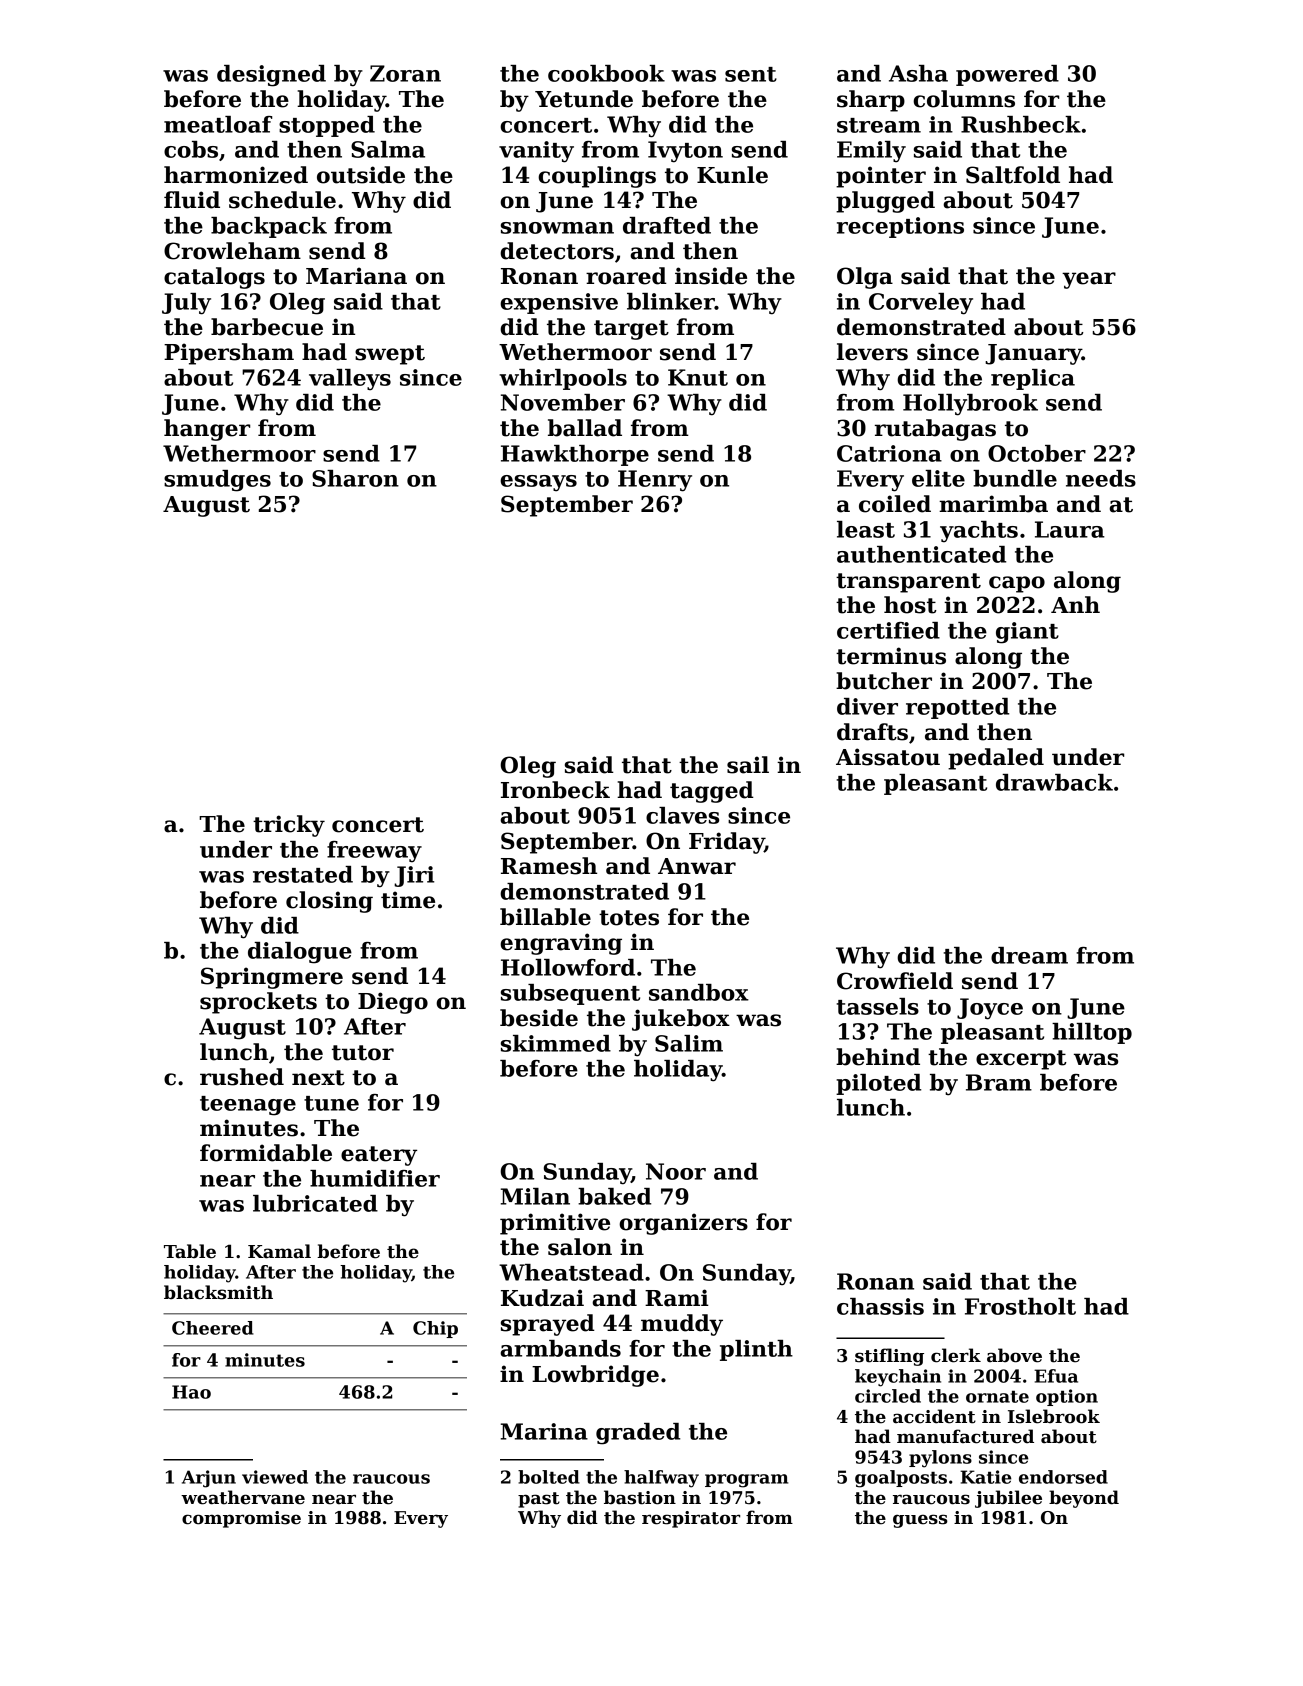 This document has height=1686, width=1303. Describe the element at coordinates (258, 1003) in the document. I see `sprockets` at that location.
